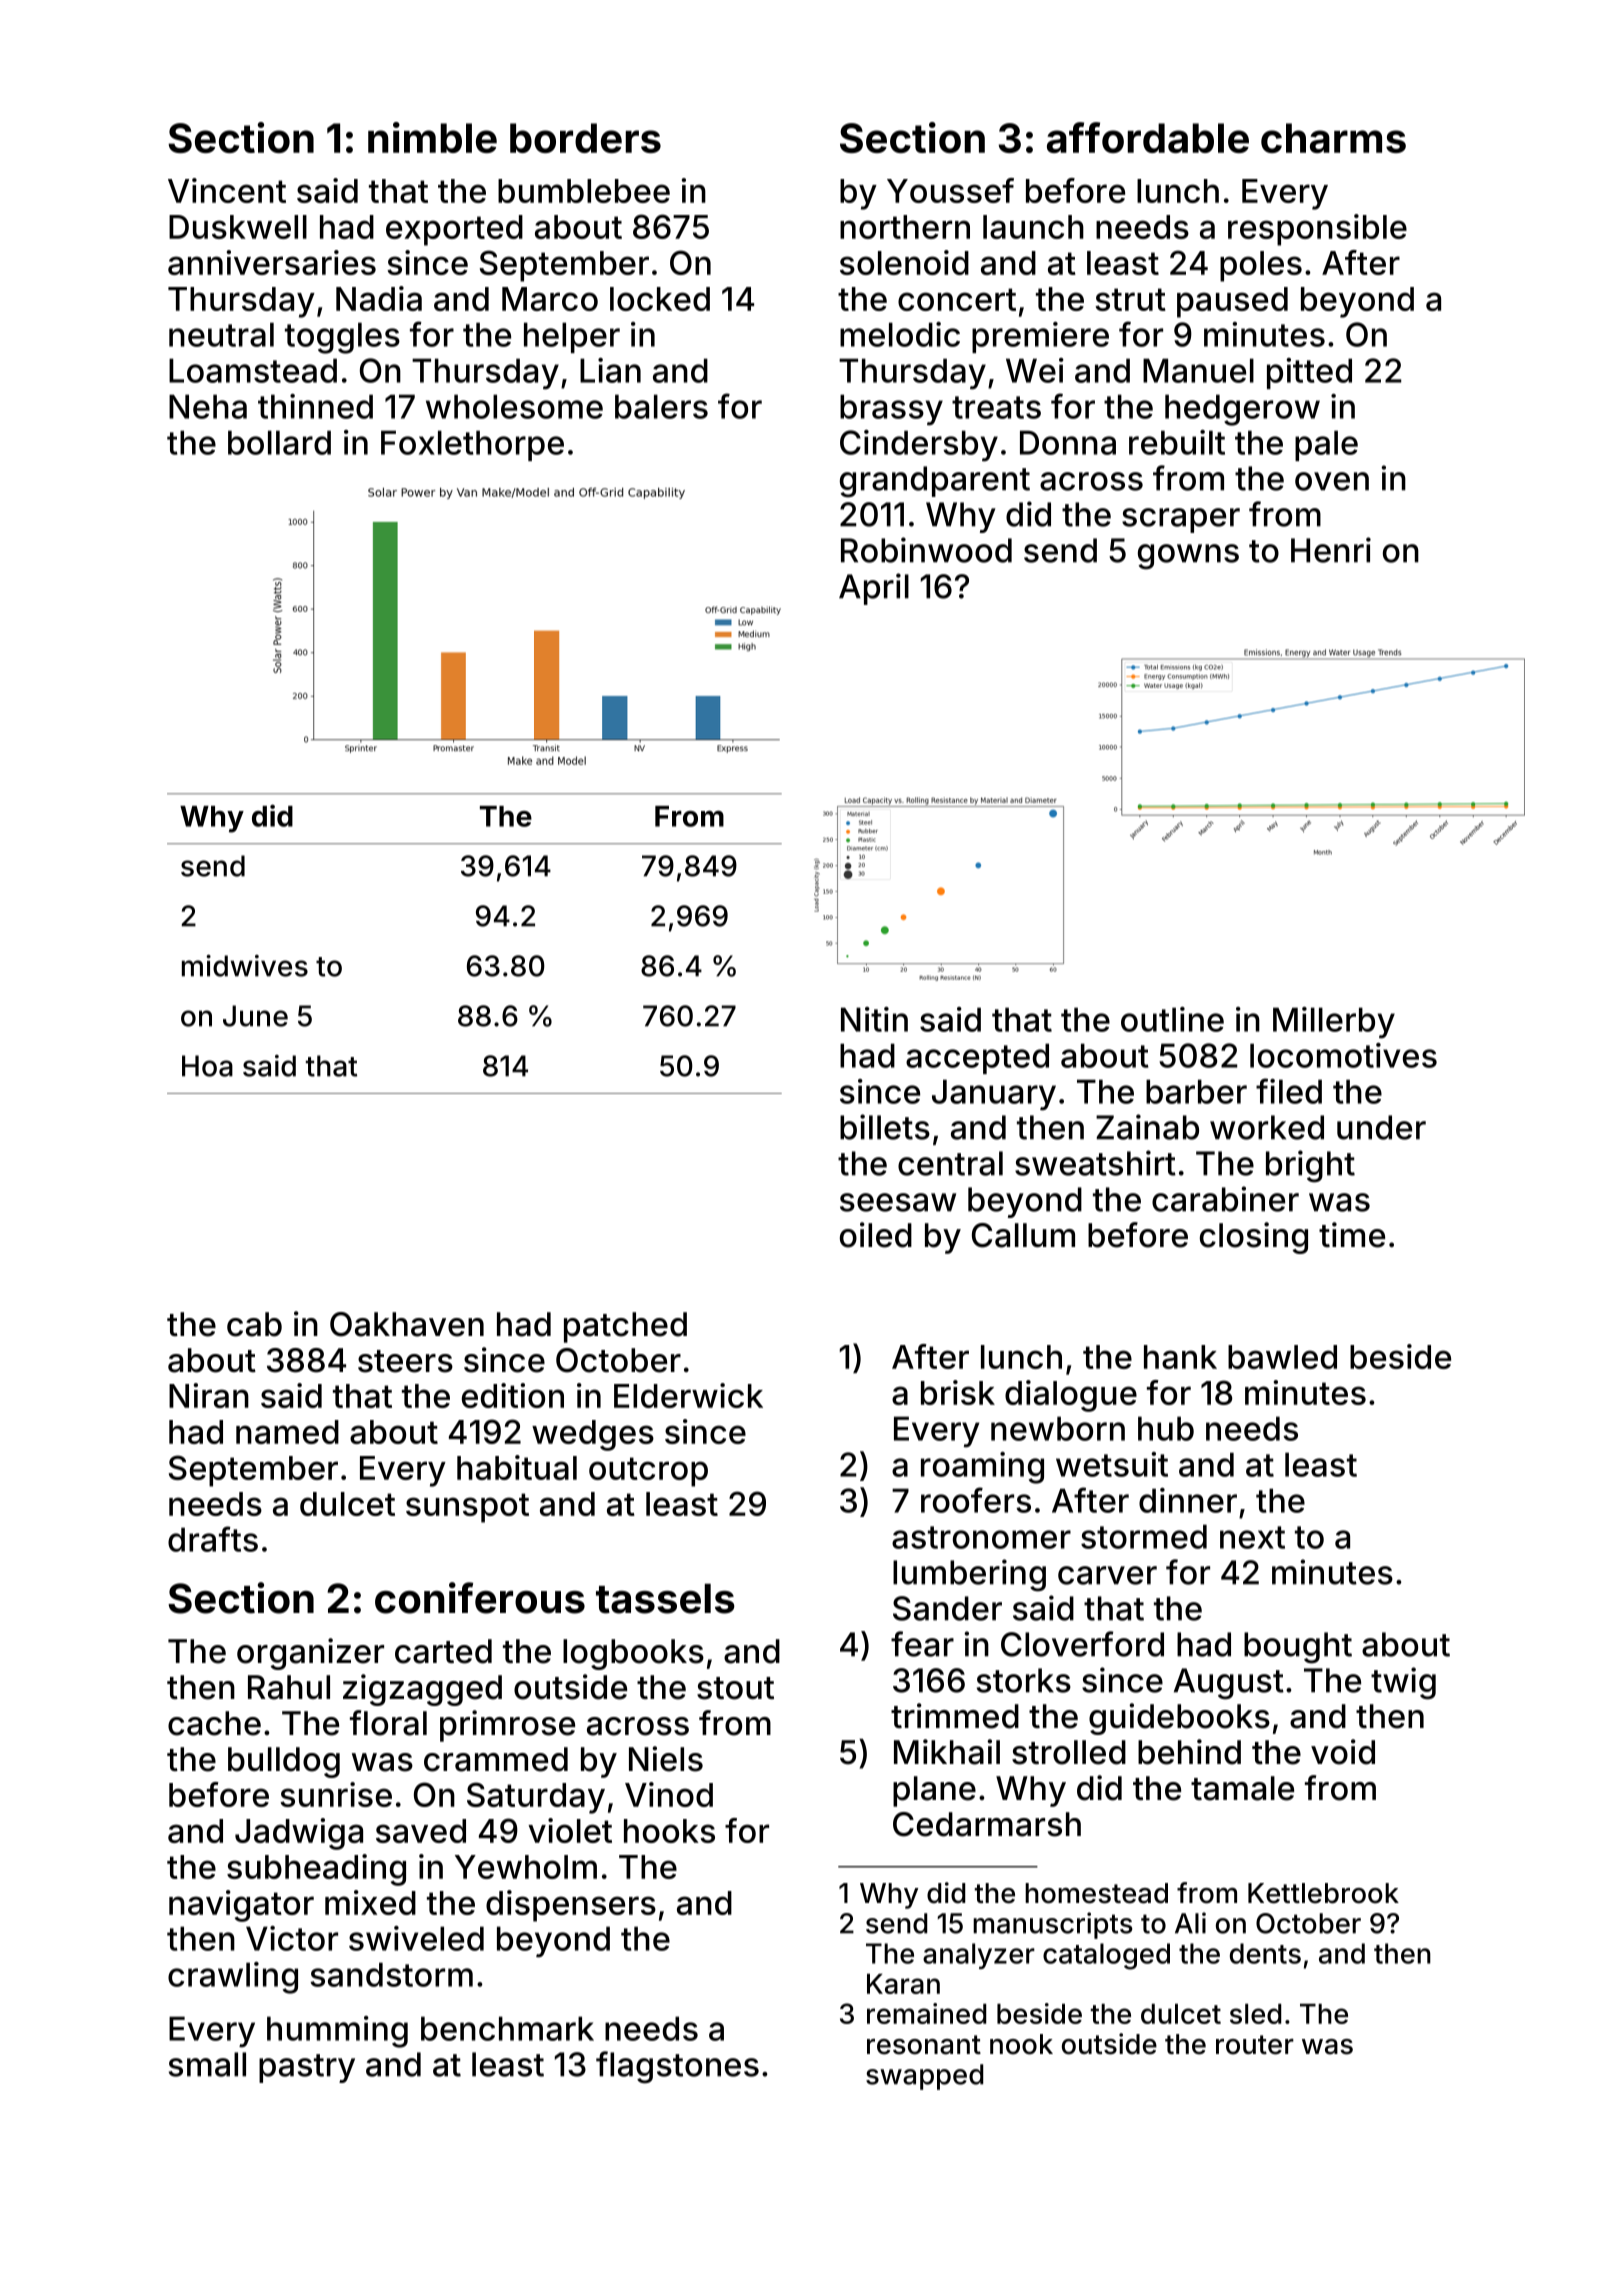 The width and height of the document is (1620, 2292). What do you see at coordinates (1255, 2045) in the document?
I see `router` at bounding box center [1255, 2045].
